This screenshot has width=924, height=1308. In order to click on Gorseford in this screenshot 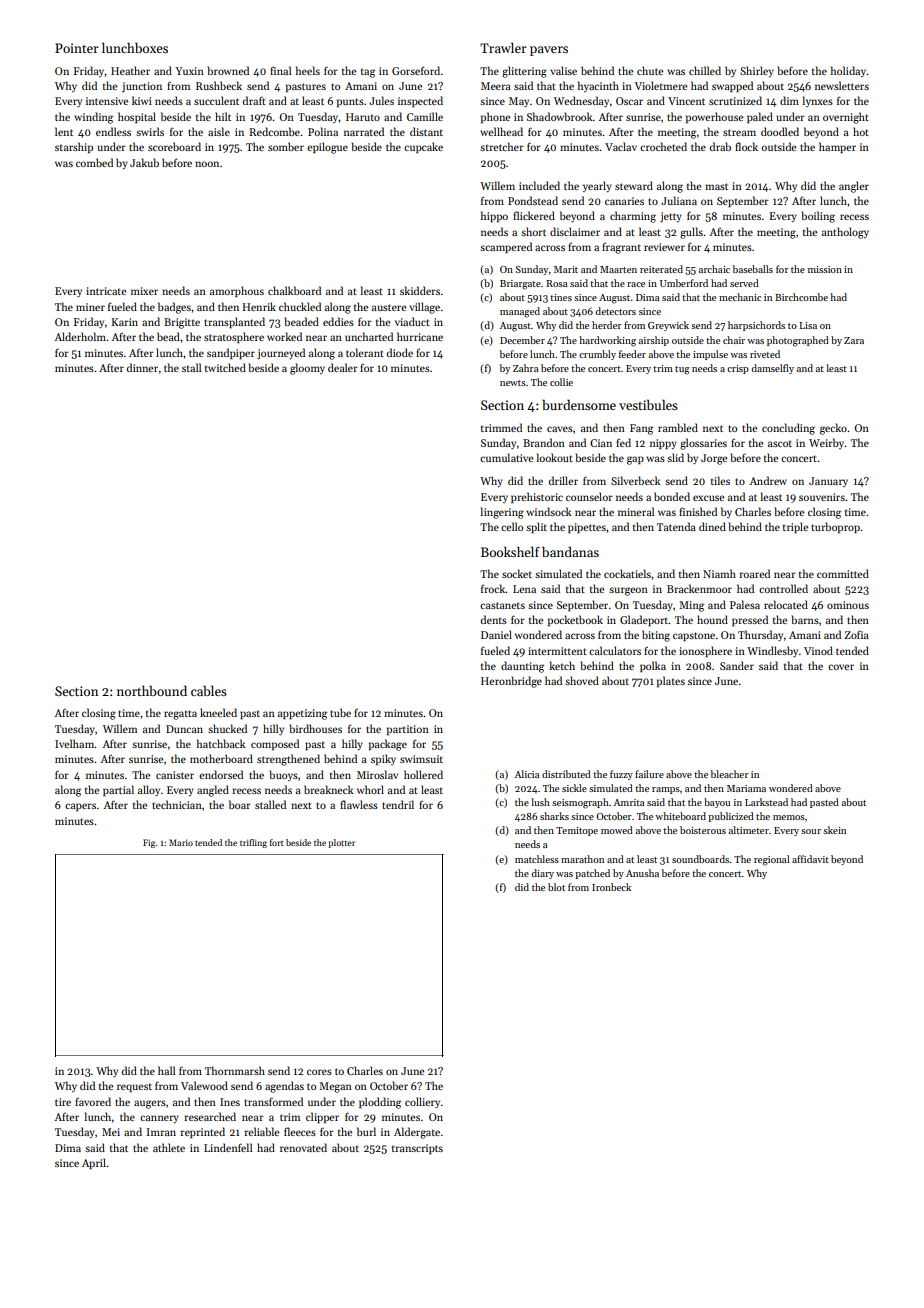, I will do `click(416, 70)`.
